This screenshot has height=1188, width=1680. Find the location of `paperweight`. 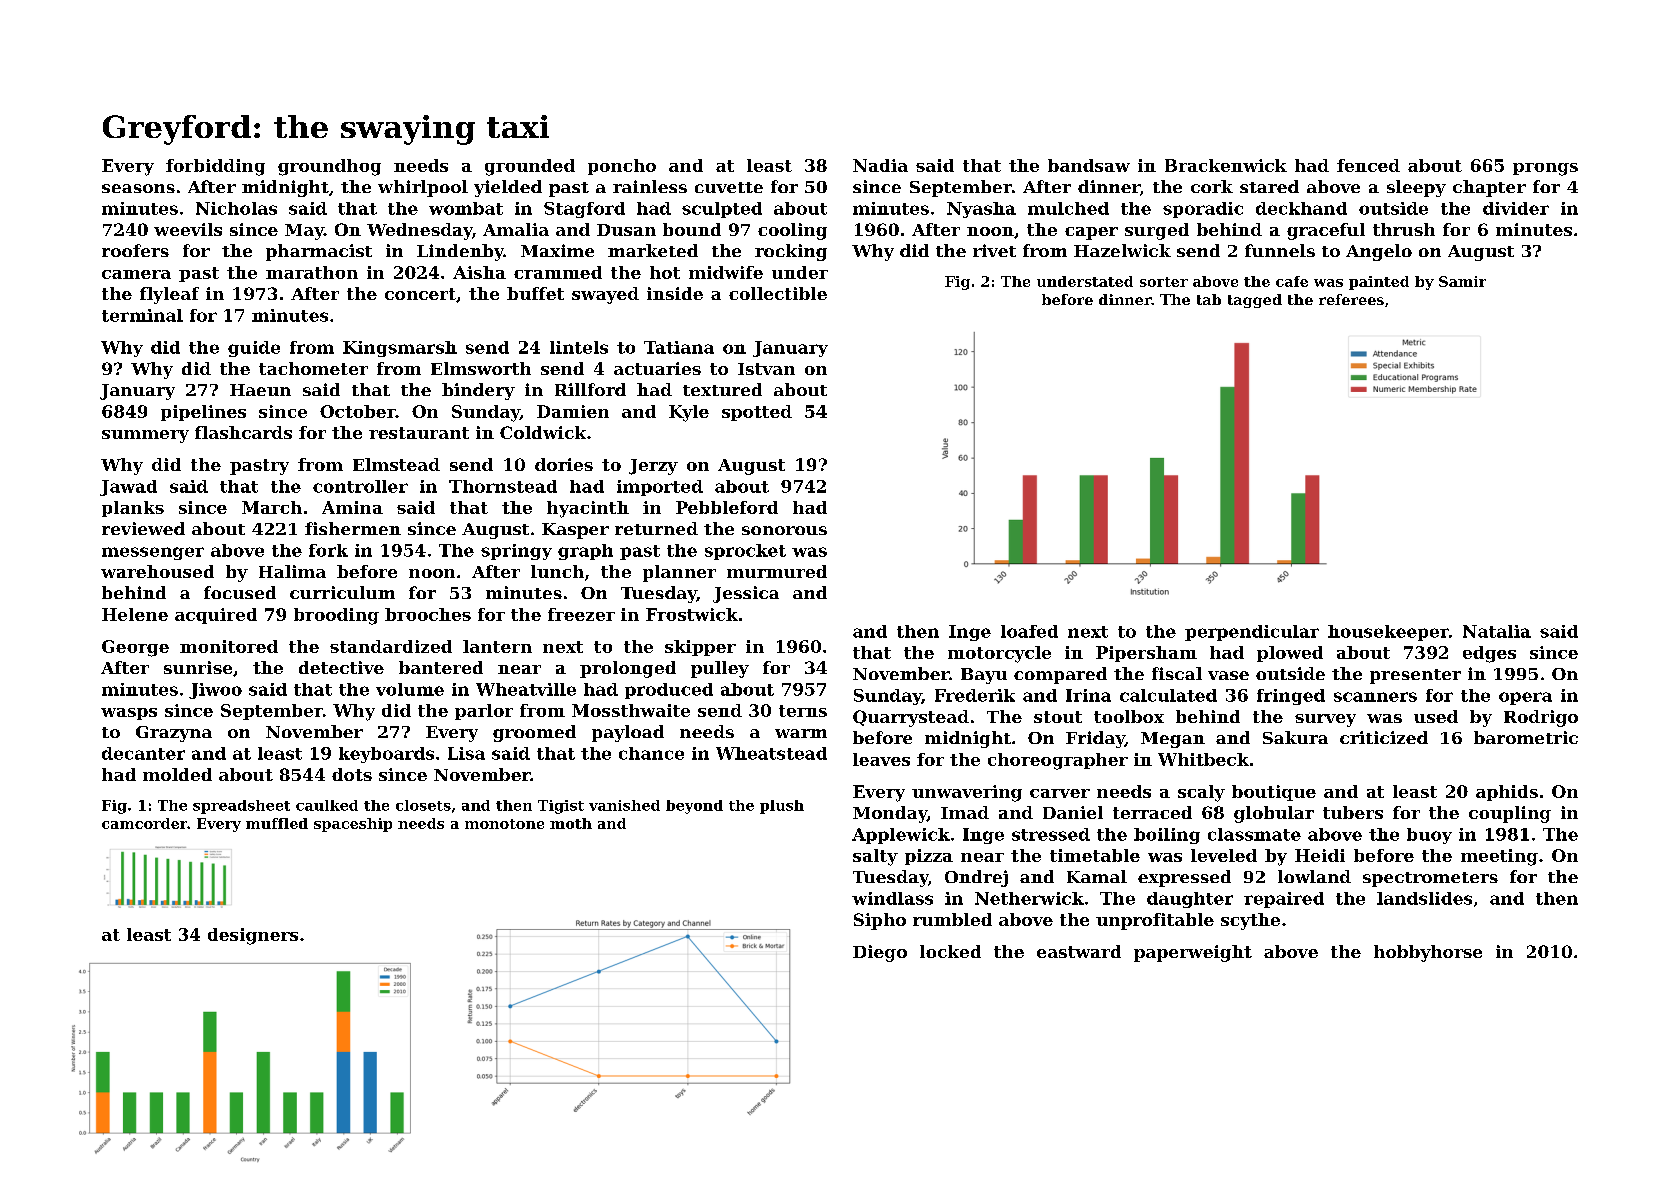

paperweight is located at coordinates (1193, 953).
